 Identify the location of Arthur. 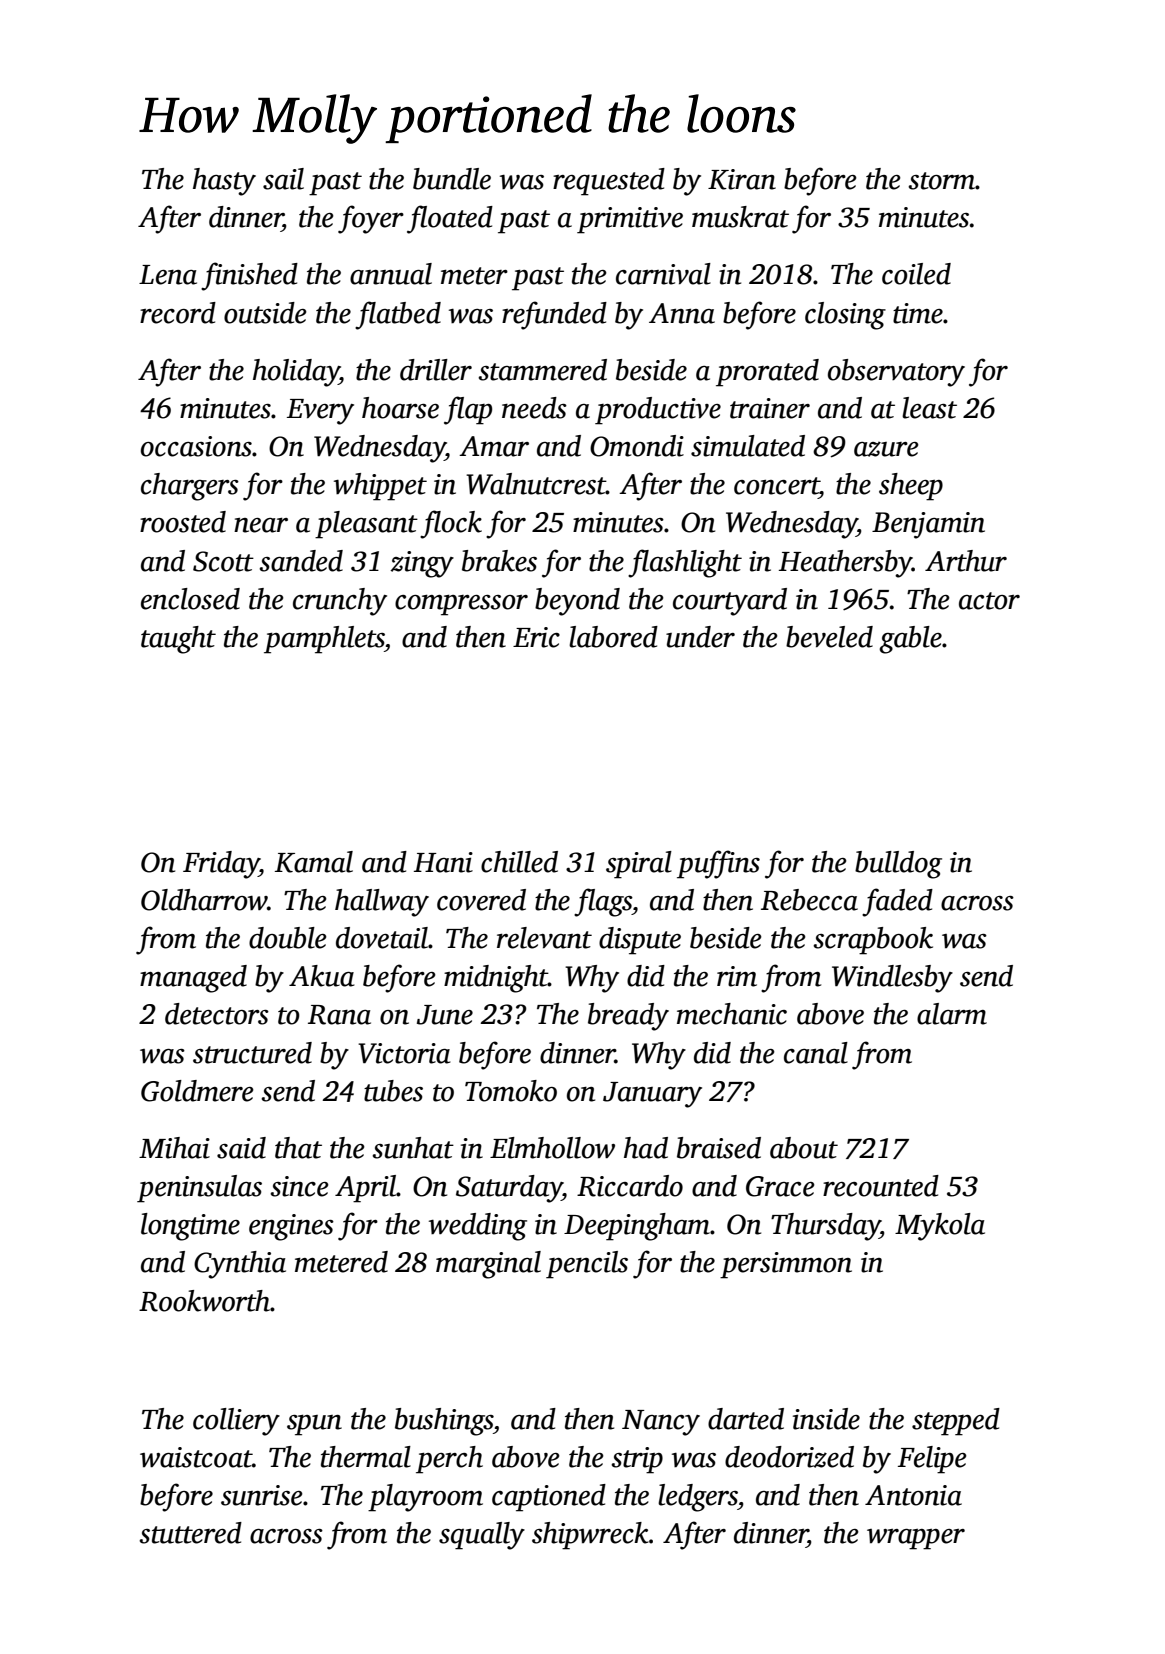
(966, 561).
